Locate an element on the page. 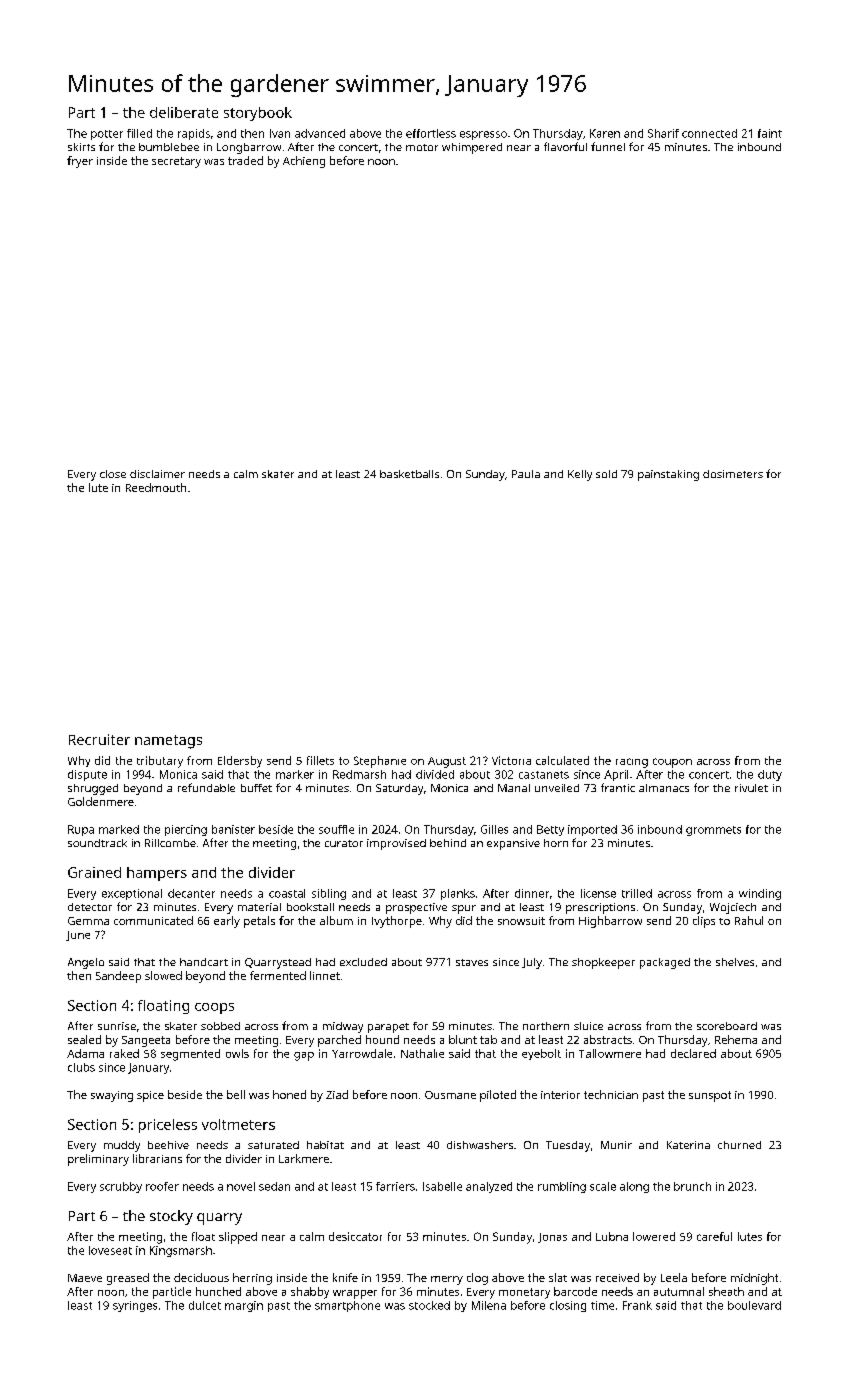  saturated is located at coordinates (273, 1145).
